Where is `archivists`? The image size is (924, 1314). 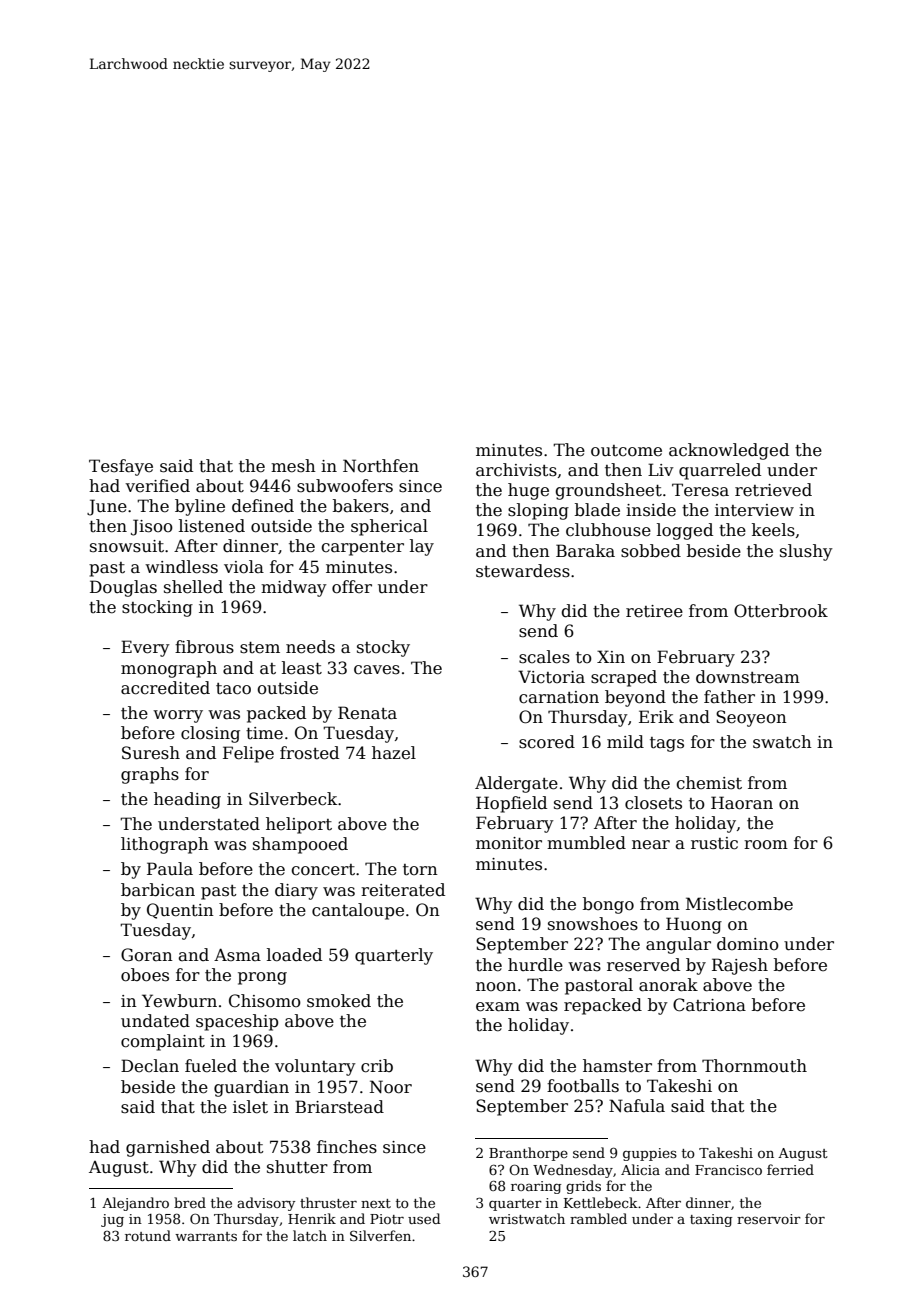 archivists is located at coordinates (516, 470).
